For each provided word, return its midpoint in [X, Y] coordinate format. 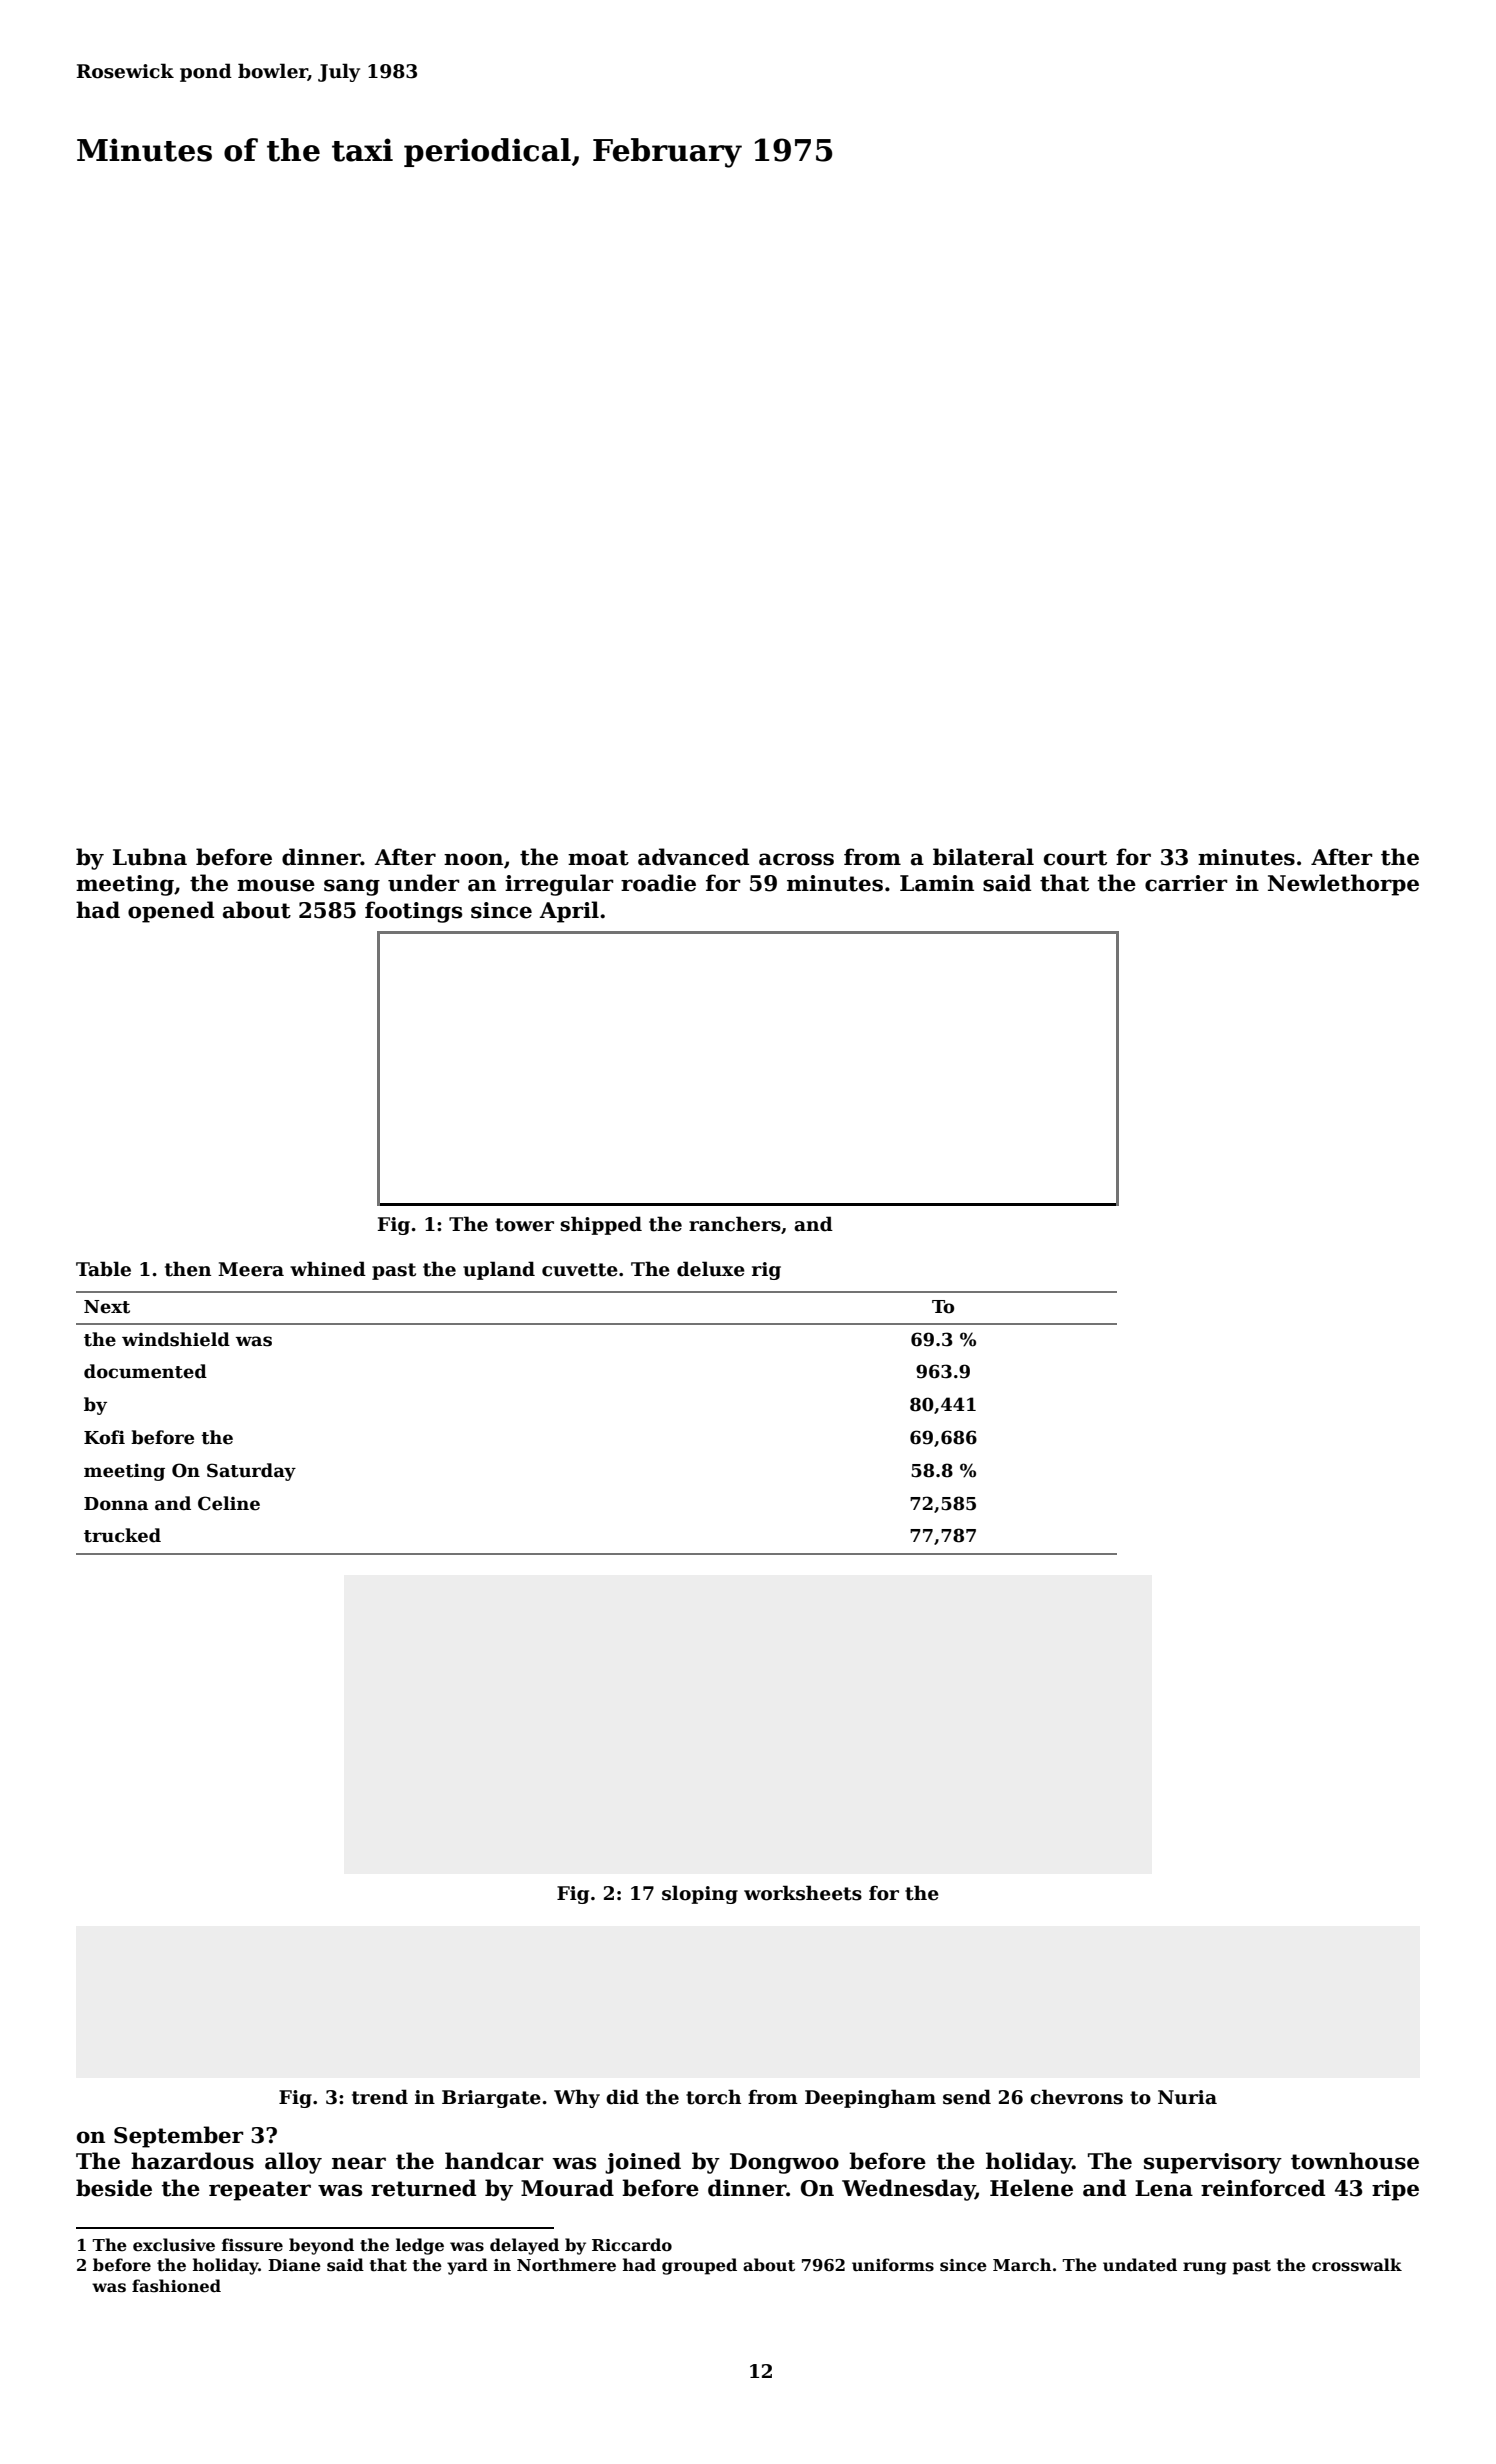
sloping [700, 1894]
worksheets [803, 1893]
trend [380, 2097]
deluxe [711, 1269]
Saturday [251, 1472]
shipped [601, 1225]
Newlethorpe [1343, 885]
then [188, 1269]
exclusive [174, 2245]
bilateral [983, 857]
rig [766, 1271]
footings [413, 912]
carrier [1186, 883]
